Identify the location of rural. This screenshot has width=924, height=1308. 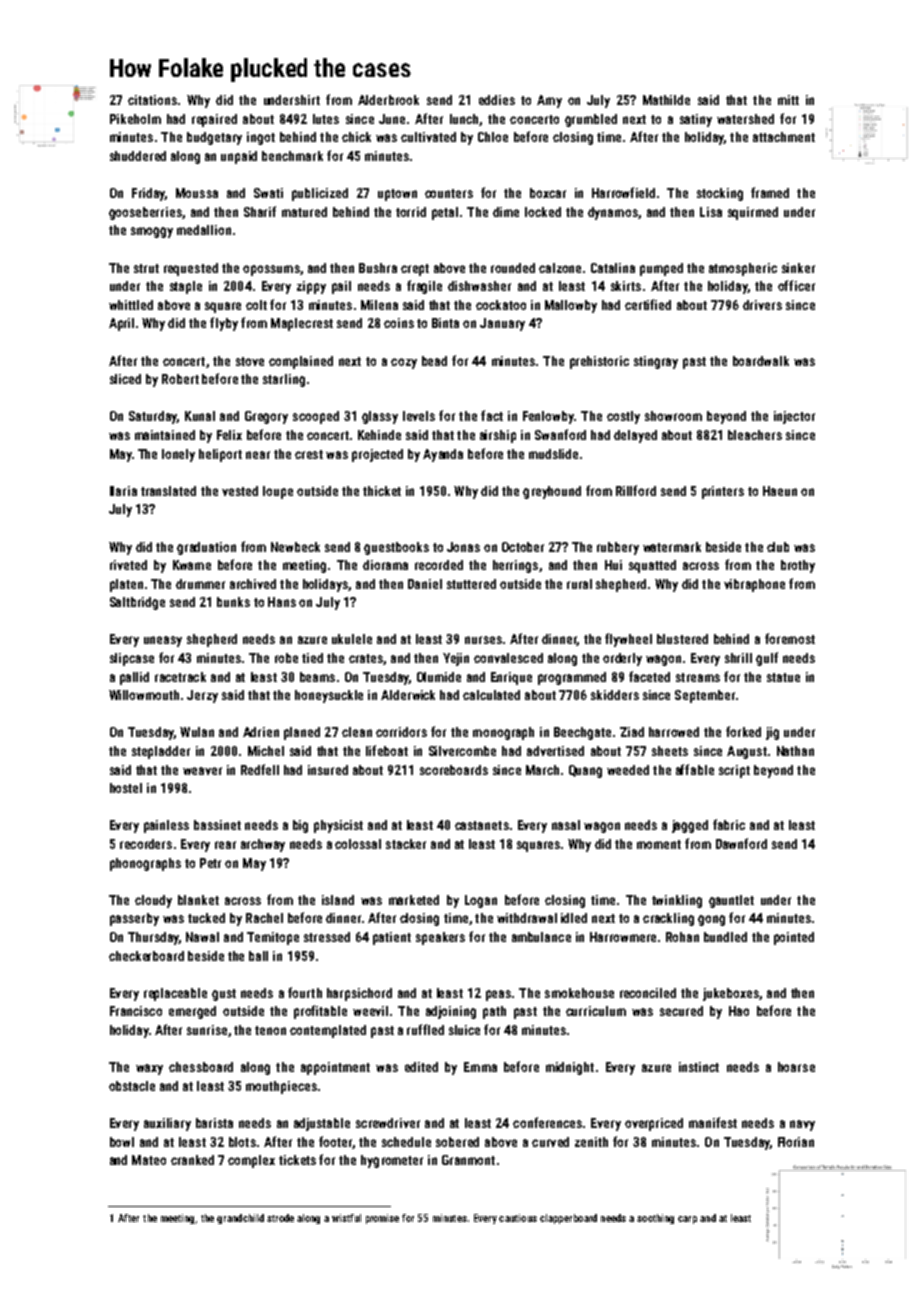
(579, 584).
